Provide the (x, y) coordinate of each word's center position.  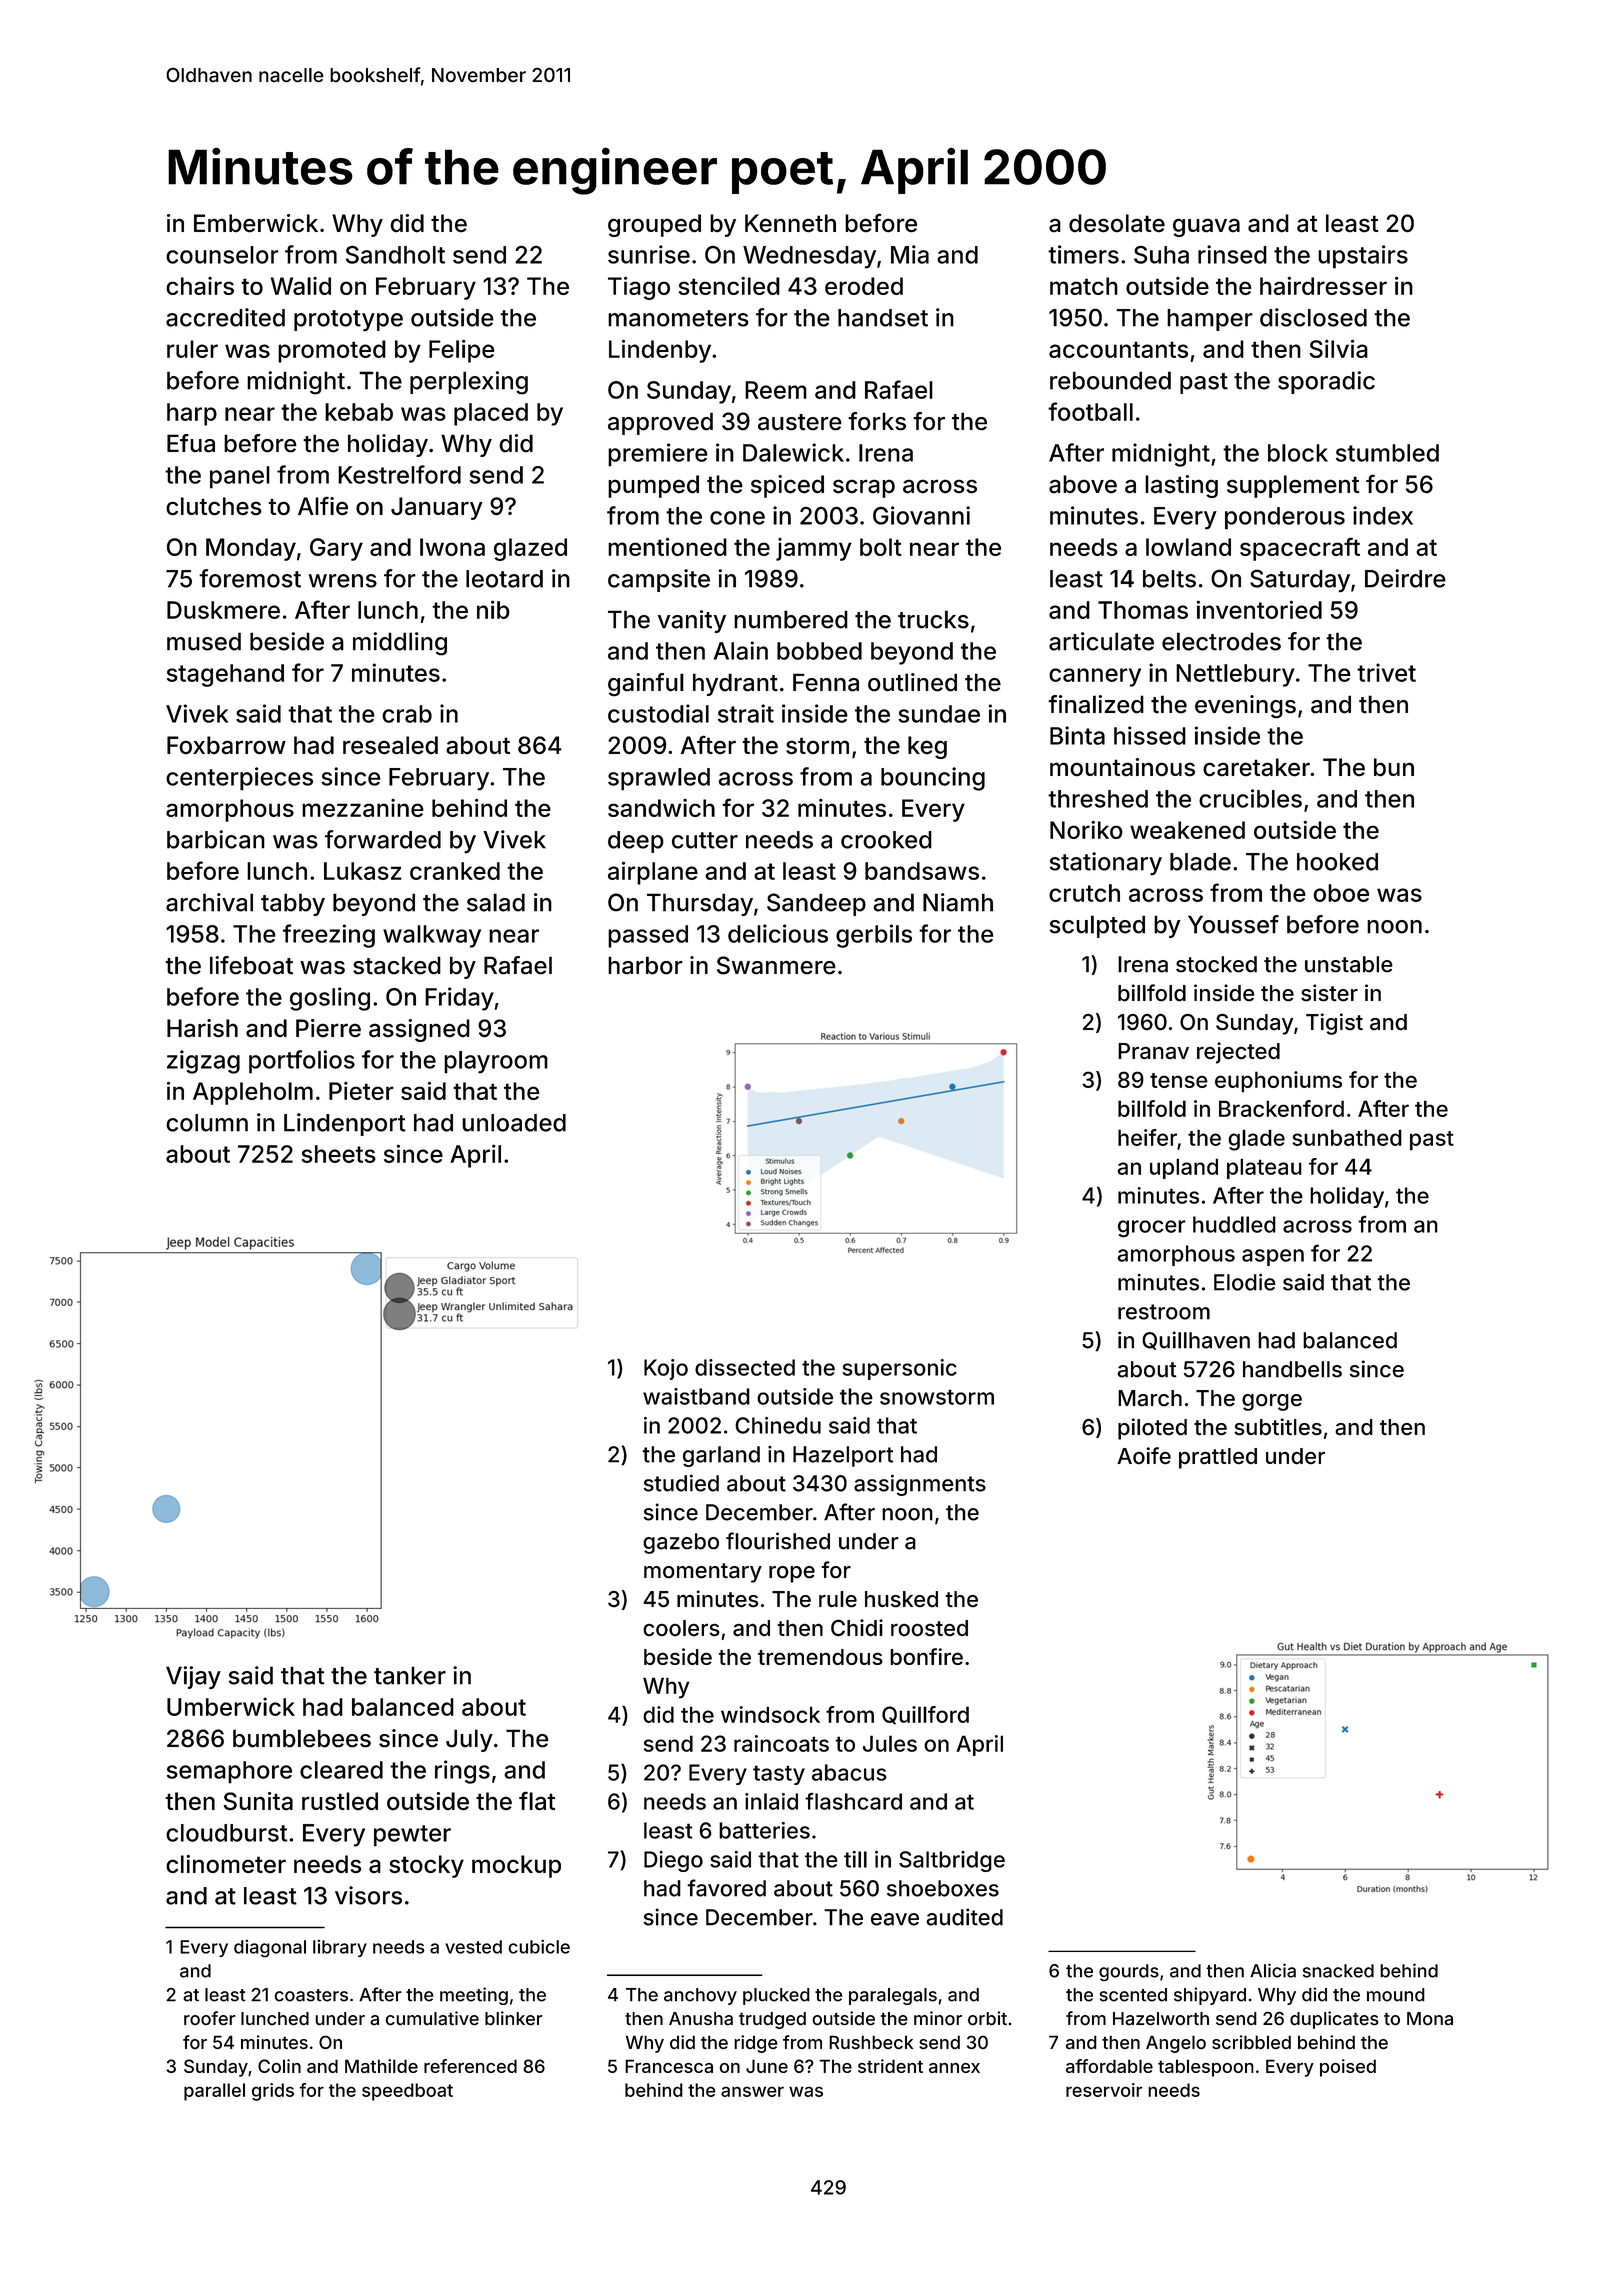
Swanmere (776, 965)
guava (1206, 228)
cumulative (432, 2018)
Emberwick (256, 223)
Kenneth (790, 223)
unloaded (514, 1123)
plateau (1264, 1168)
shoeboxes (943, 1888)
